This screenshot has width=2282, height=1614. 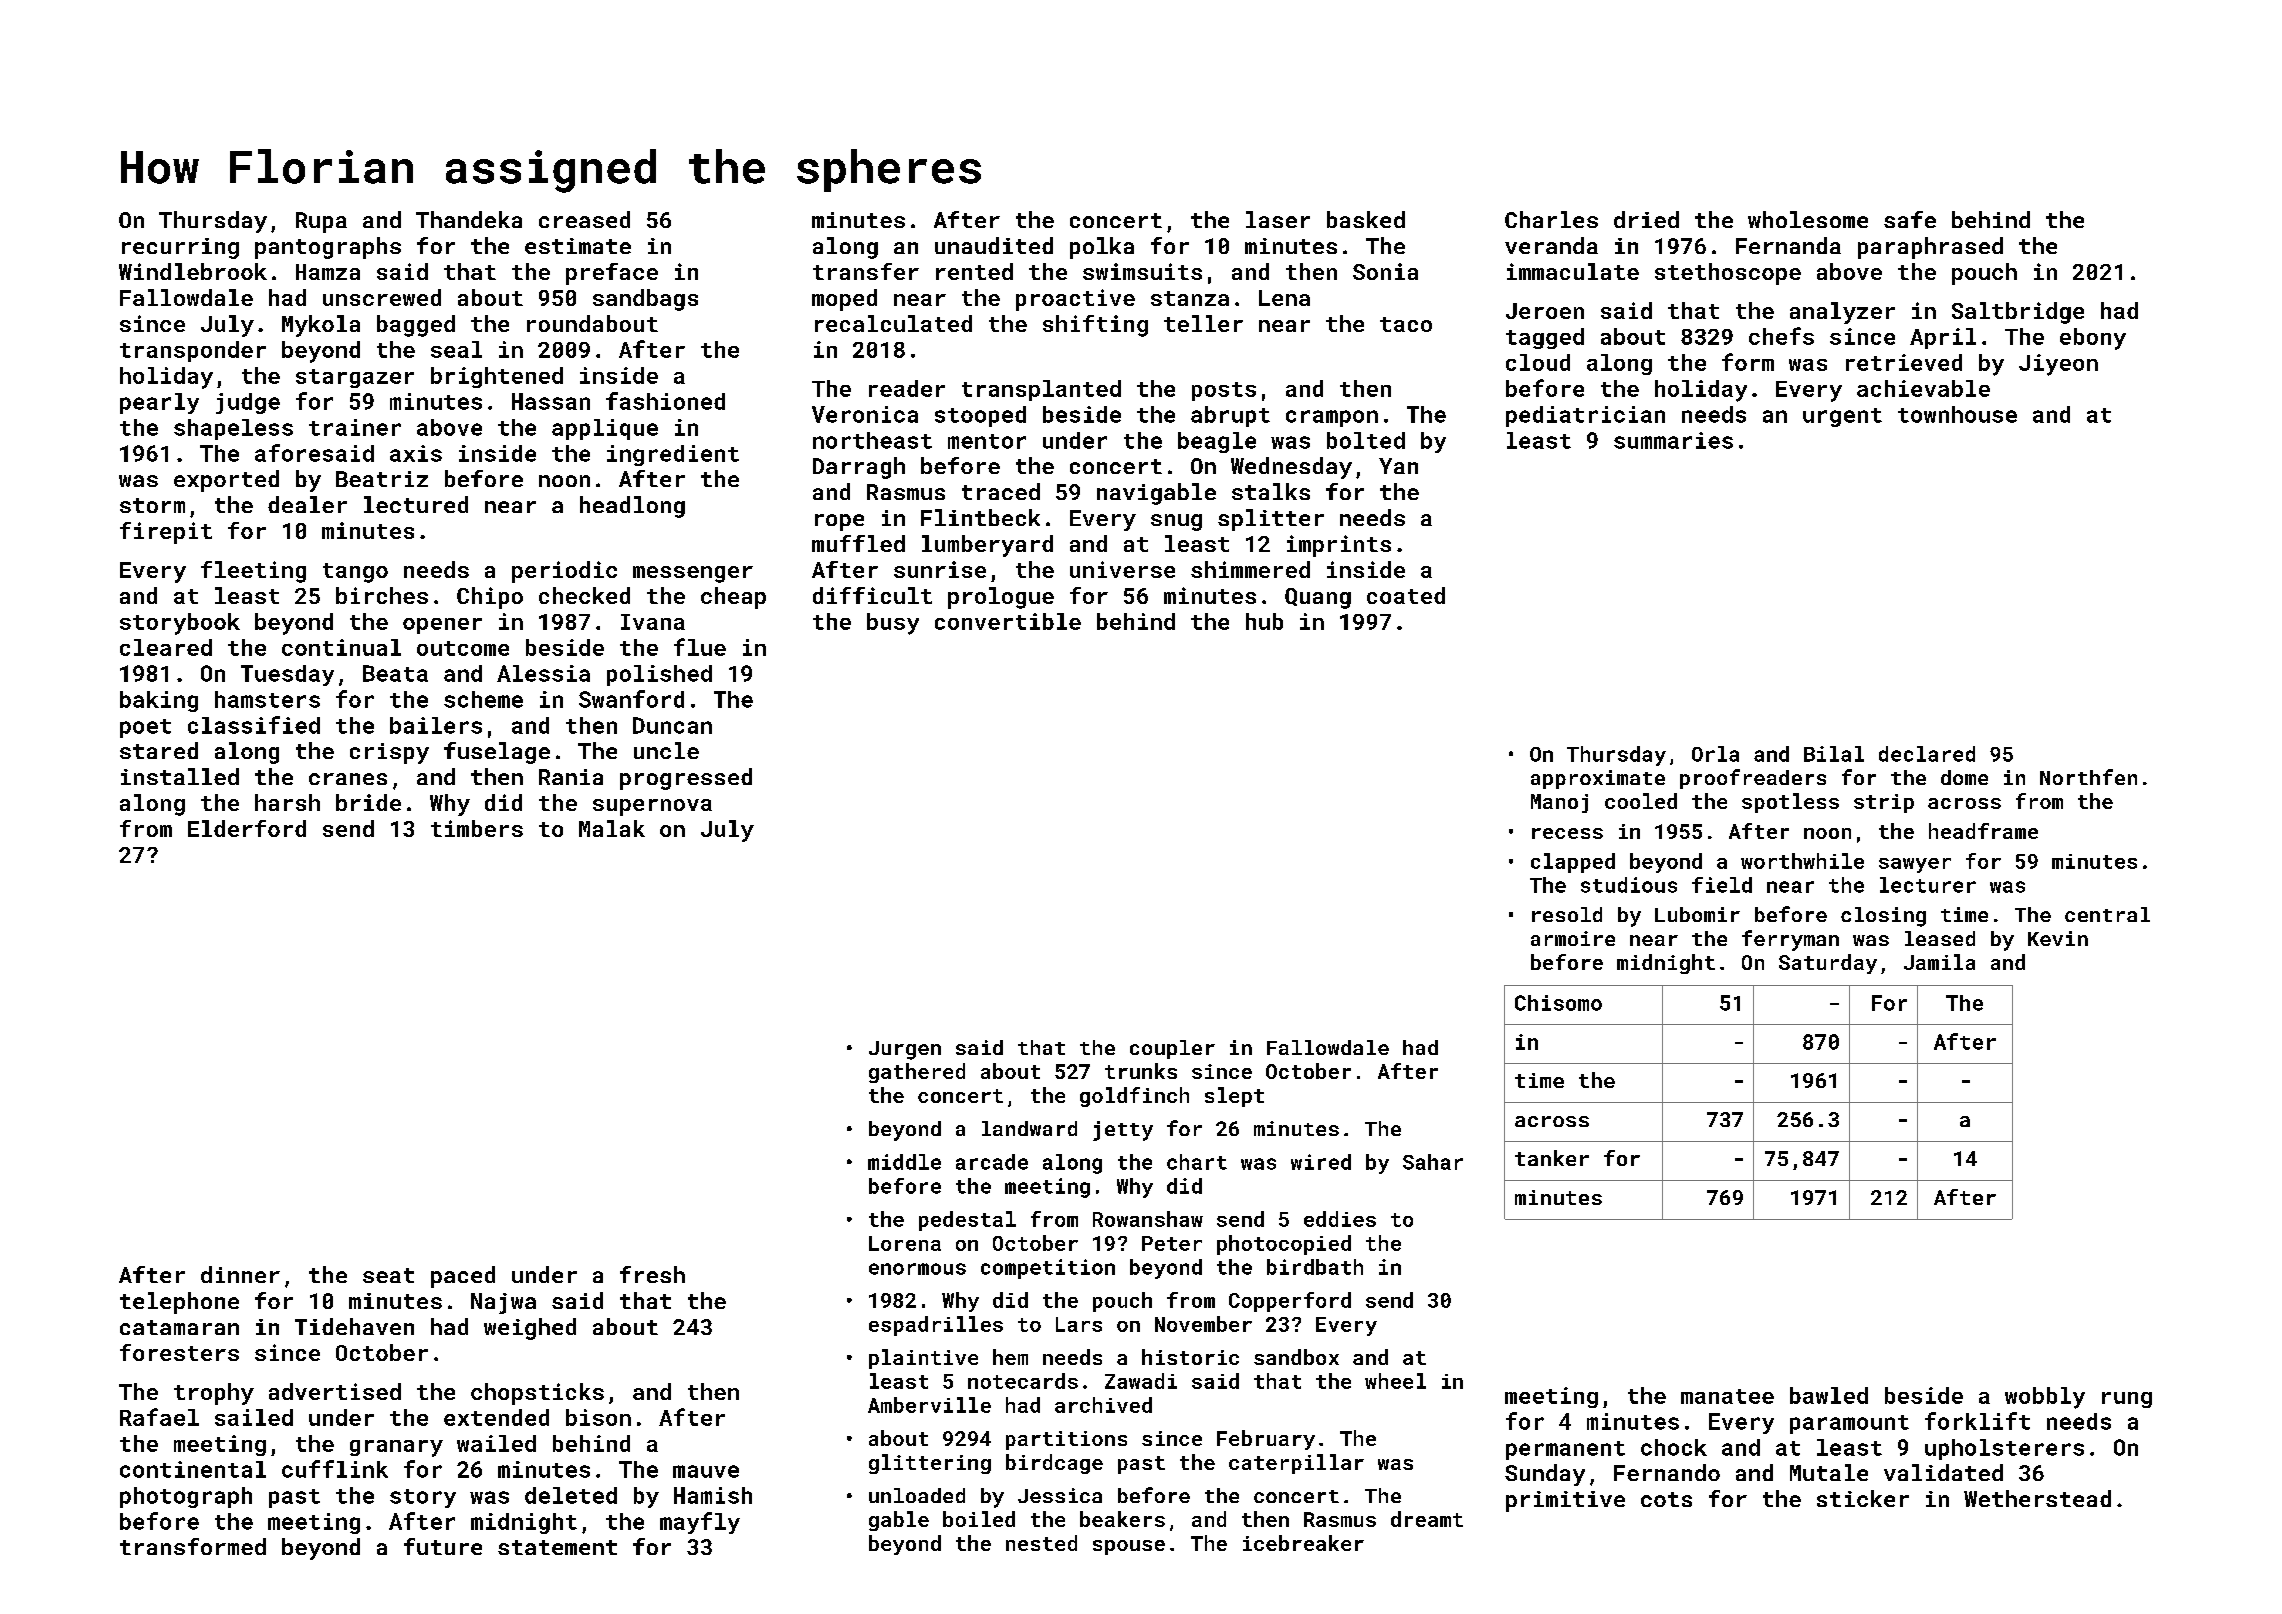 I want to click on ebony, so click(x=2093, y=339).
